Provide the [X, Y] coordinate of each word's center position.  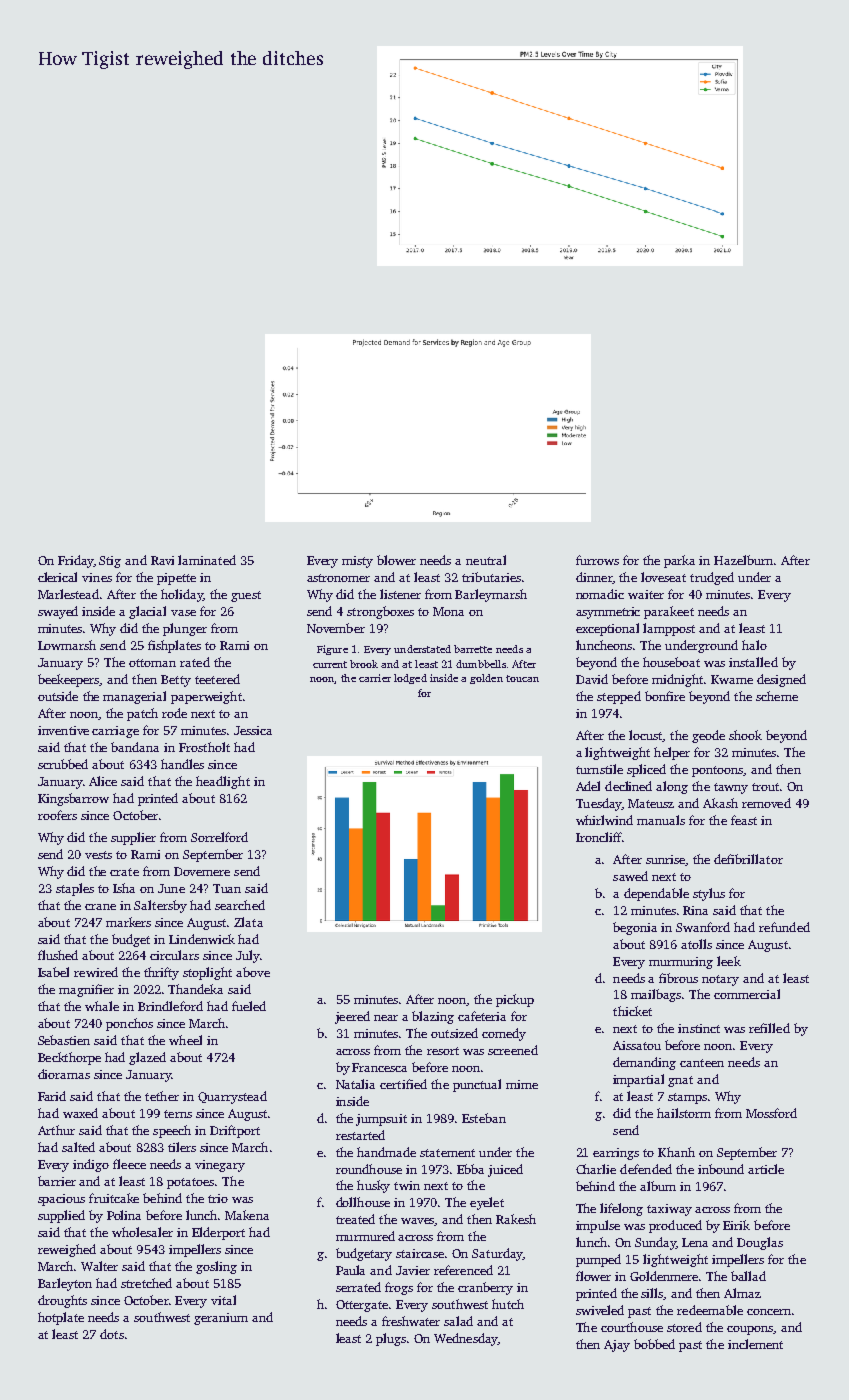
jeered [352, 1017]
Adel [588, 786]
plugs [391, 1339]
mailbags [656, 995]
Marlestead [68, 594]
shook [745, 735]
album [658, 1186]
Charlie [596, 1169]
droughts [62, 1301]
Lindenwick [202, 939]
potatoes [191, 1183]
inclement [755, 1344]
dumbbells [481, 664]
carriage [115, 732]
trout [765, 787]
